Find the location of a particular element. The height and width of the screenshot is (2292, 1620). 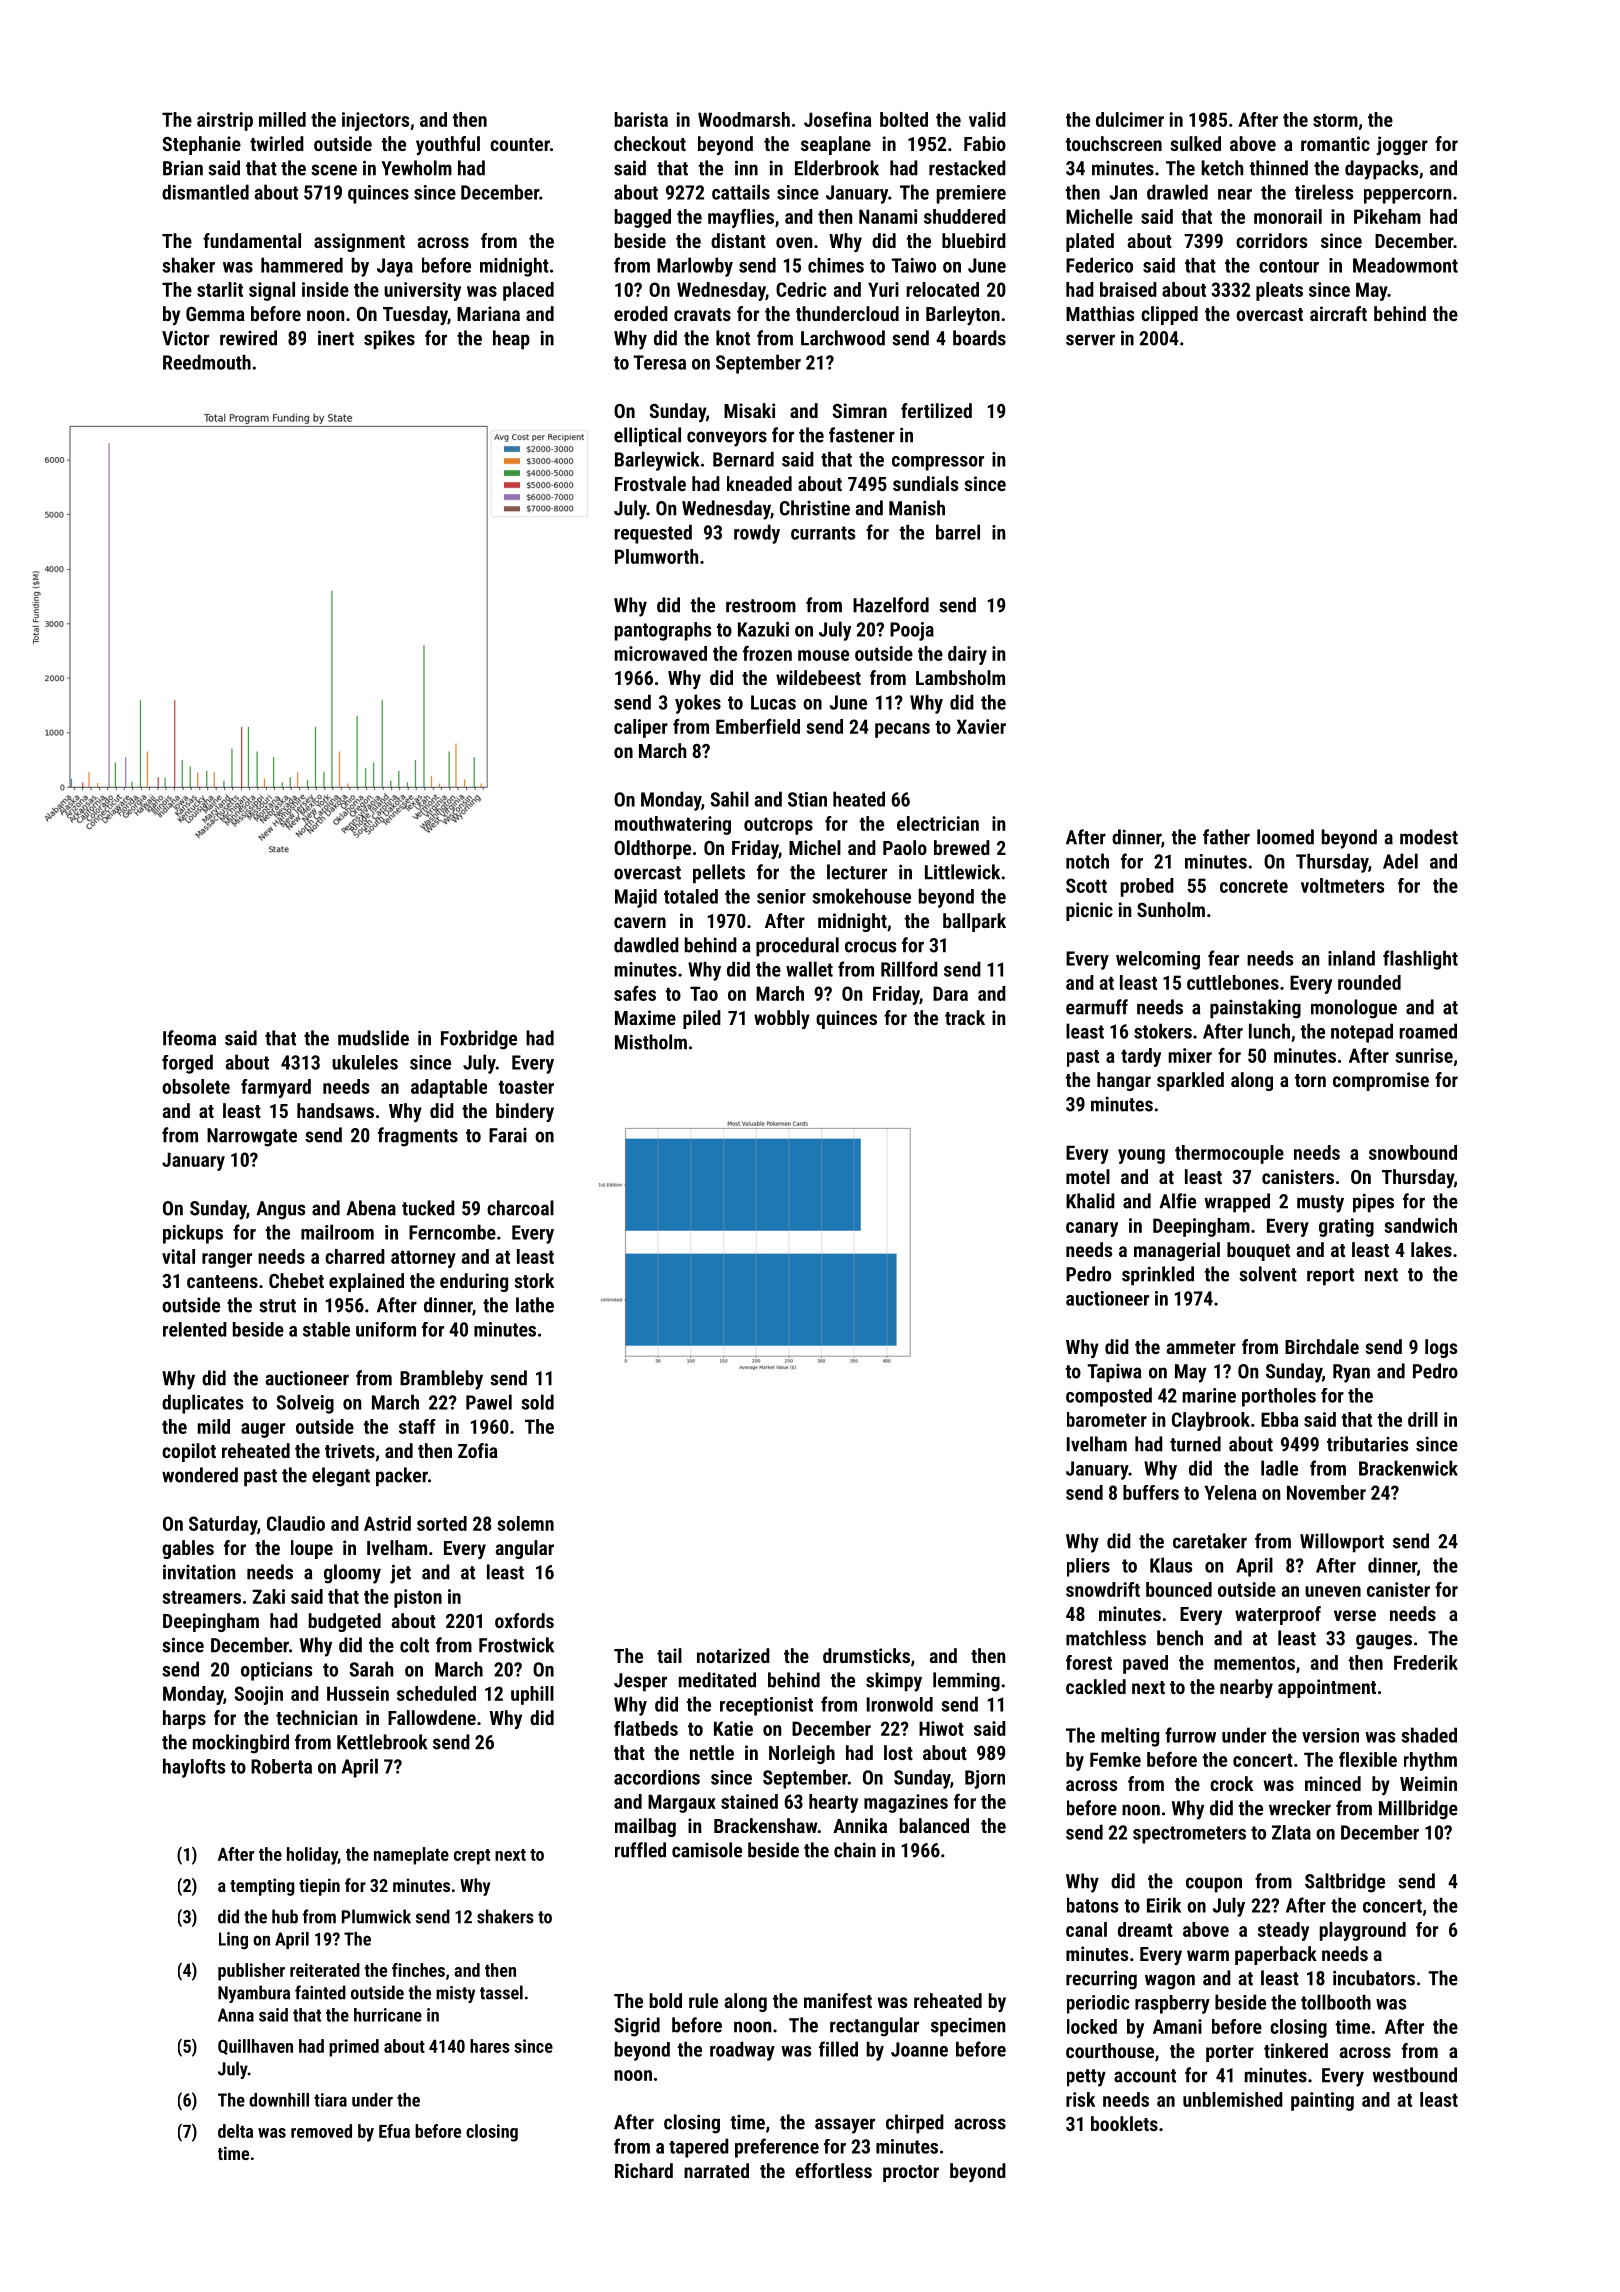

spikes is located at coordinates (389, 340).
